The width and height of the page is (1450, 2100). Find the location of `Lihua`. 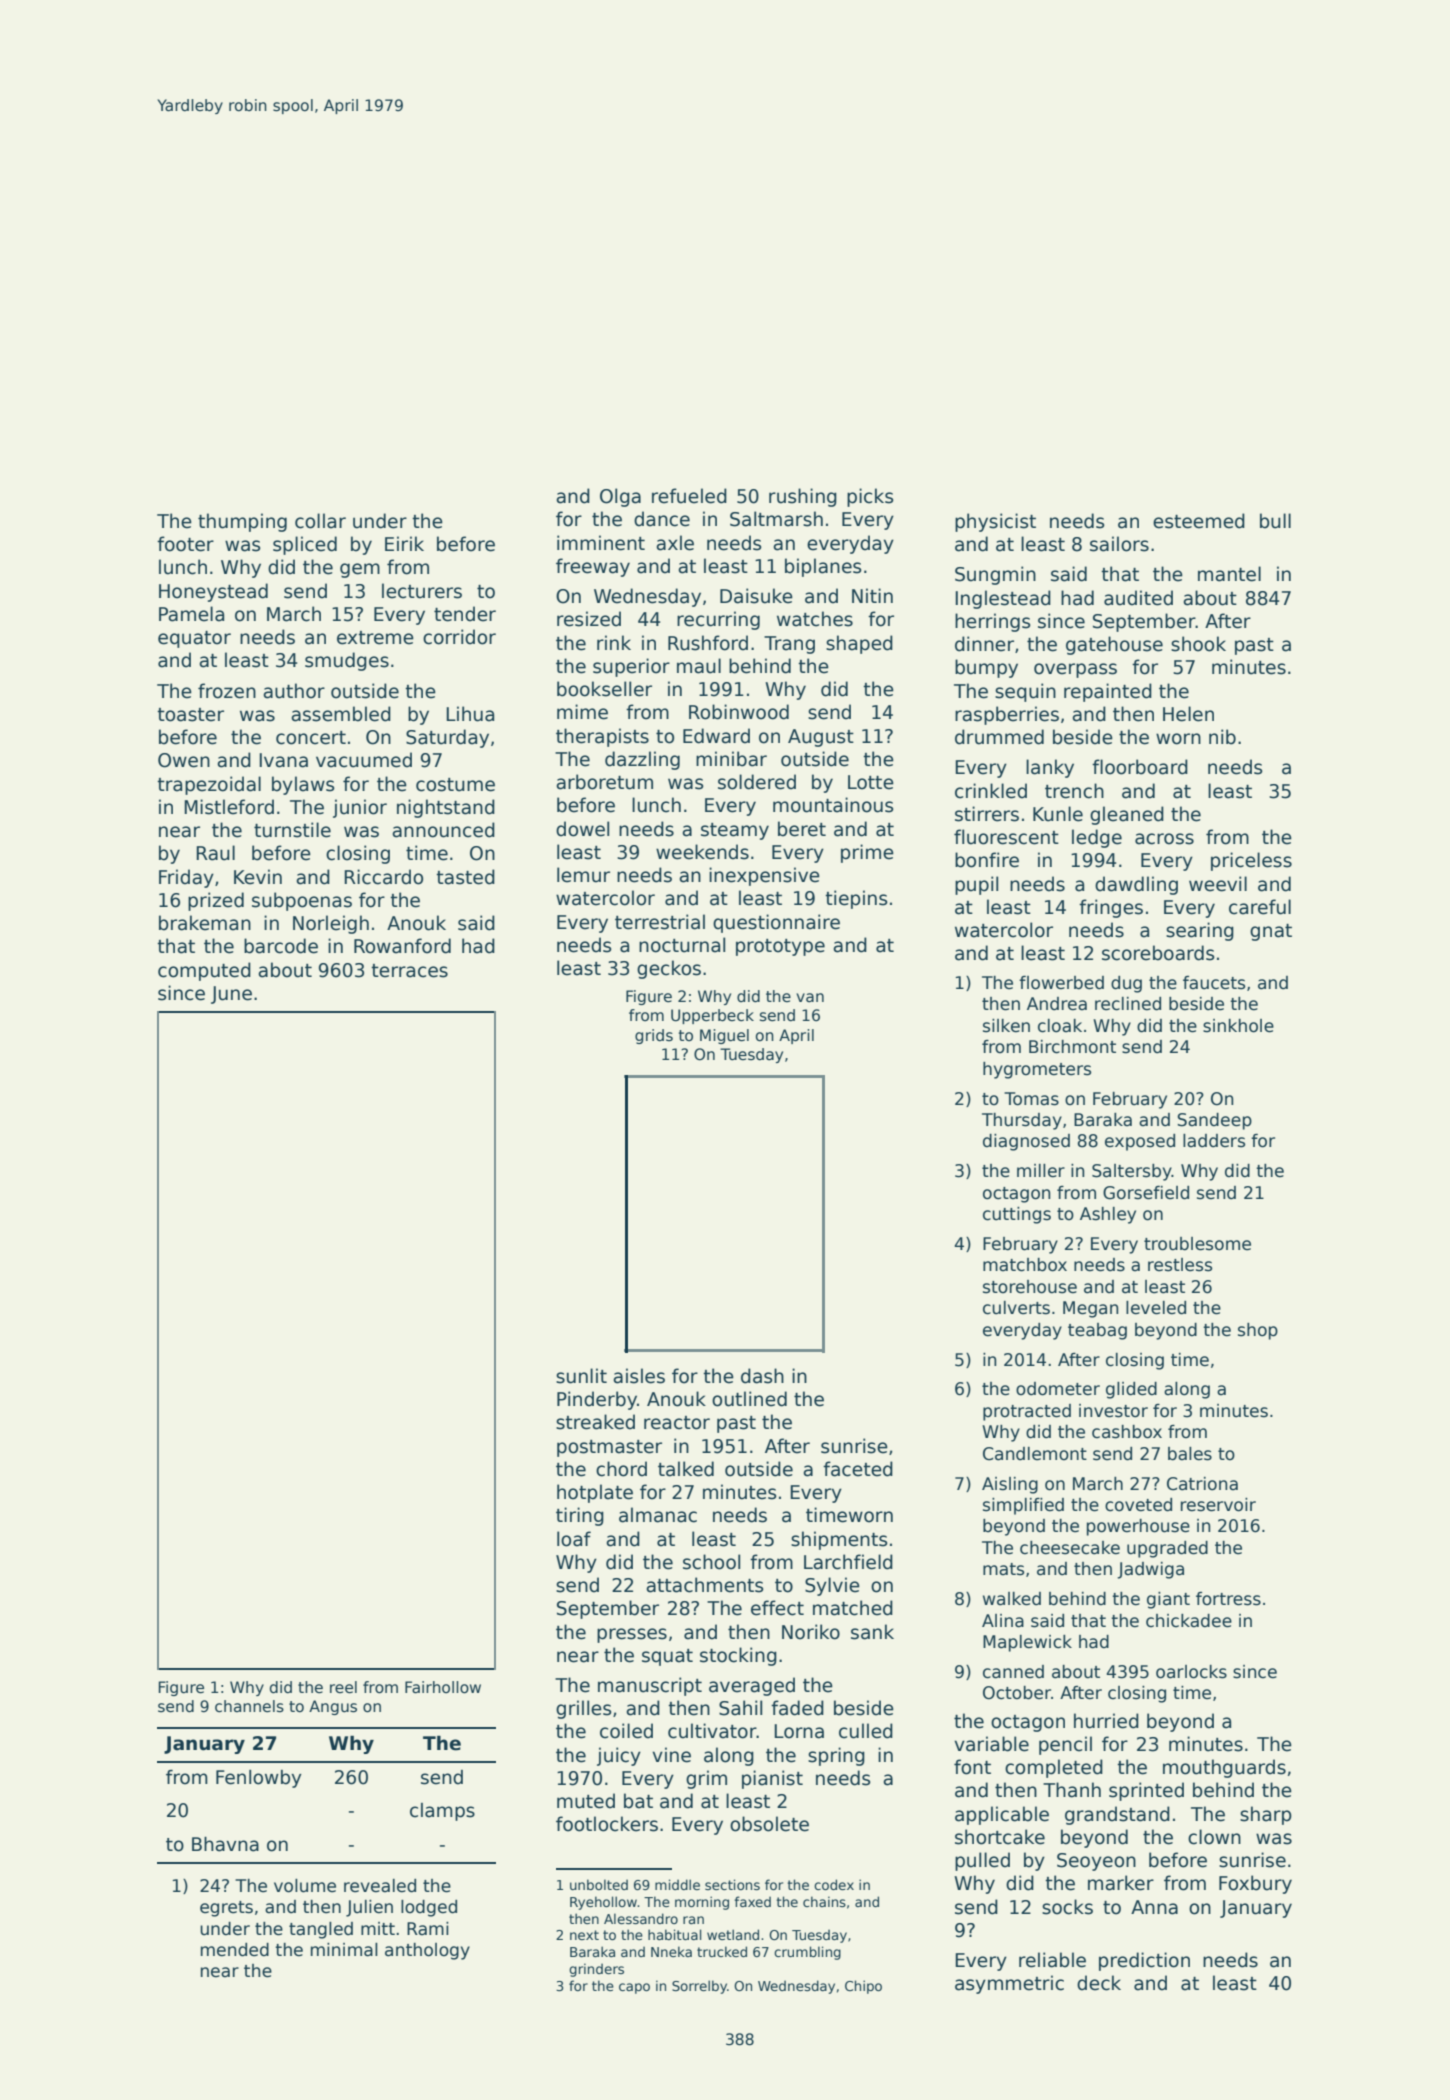

Lihua is located at coordinates (470, 714).
